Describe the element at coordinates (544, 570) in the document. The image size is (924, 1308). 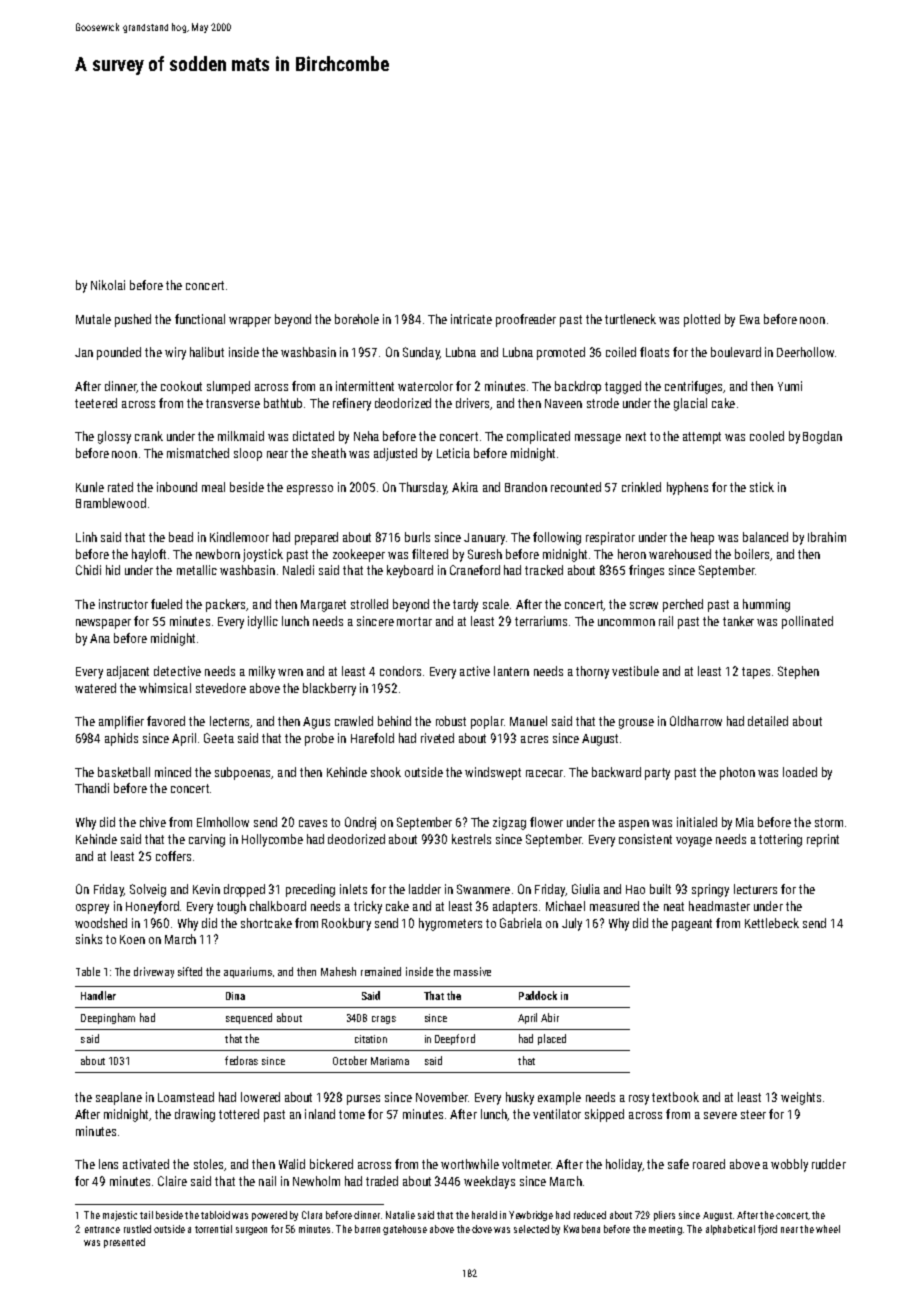
I see `tracked` at that location.
